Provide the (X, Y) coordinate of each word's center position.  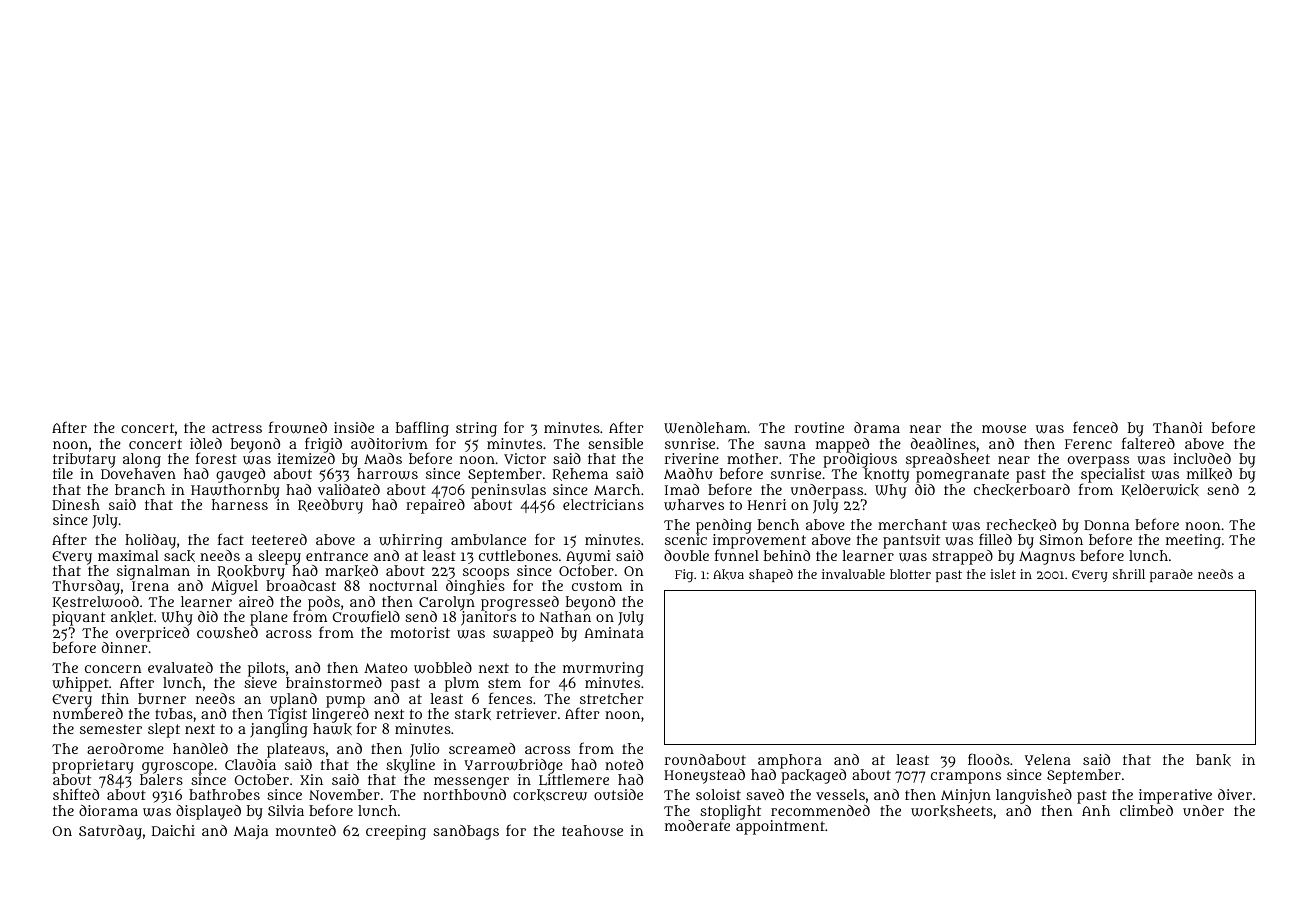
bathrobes (224, 794)
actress (237, 428)
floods (989, 759)
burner (162, 698)
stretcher (612, 698)
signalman (153, 572)
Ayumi (588, 557)
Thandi (1177, 427)
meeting (1193, 541)
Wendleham (705, 427)
